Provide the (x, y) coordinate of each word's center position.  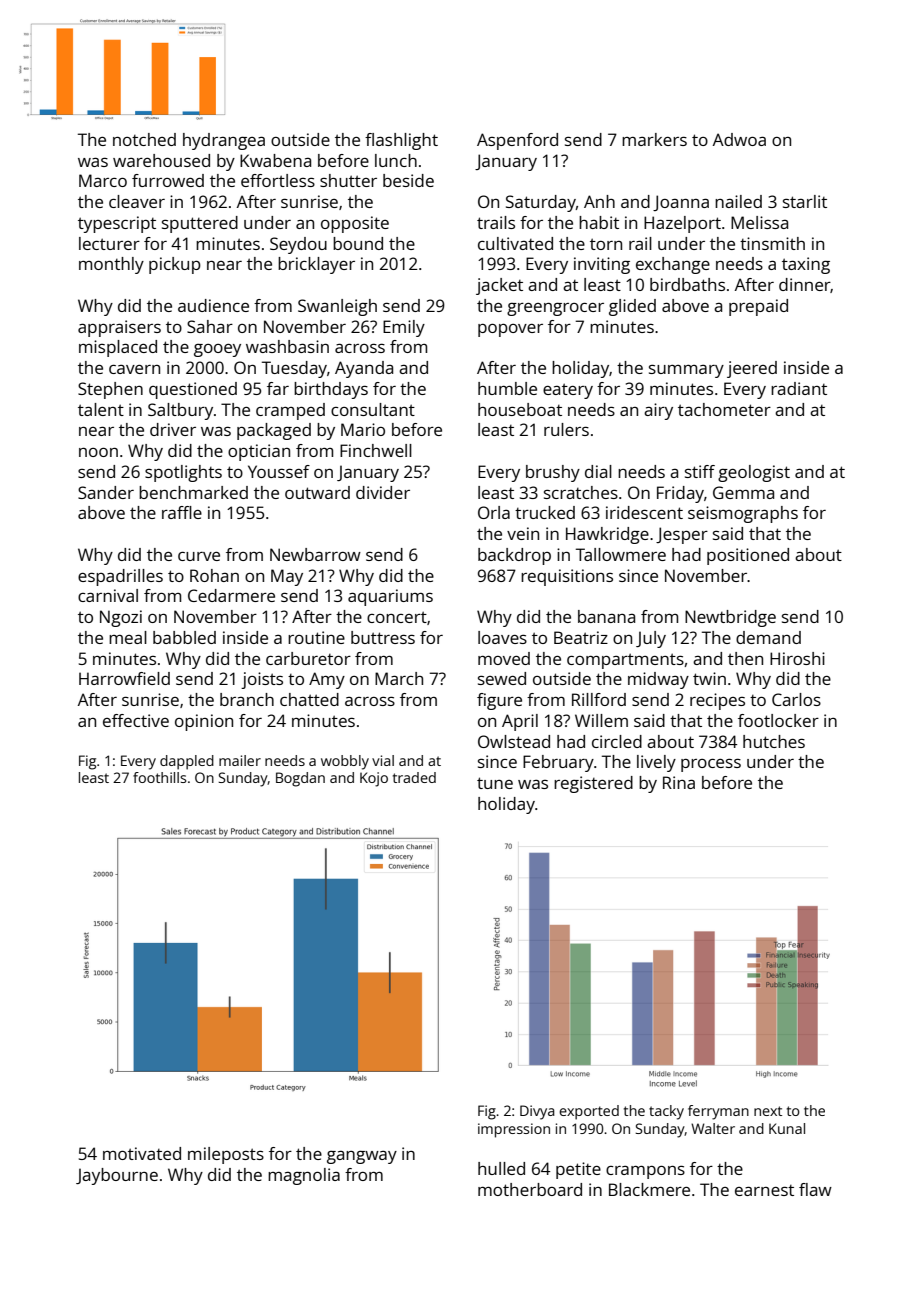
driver (173, 429)
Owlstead (514, 741)
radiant (799, 388)
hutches (774, 741)
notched (144, 139)
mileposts (226, 1155)
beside (408, 180)
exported (589, 1112)
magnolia (304, 1176)
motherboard (530, 1189)
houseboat (520, 409)
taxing (806, 265)
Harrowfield (124, 678)
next (768, 1111)
